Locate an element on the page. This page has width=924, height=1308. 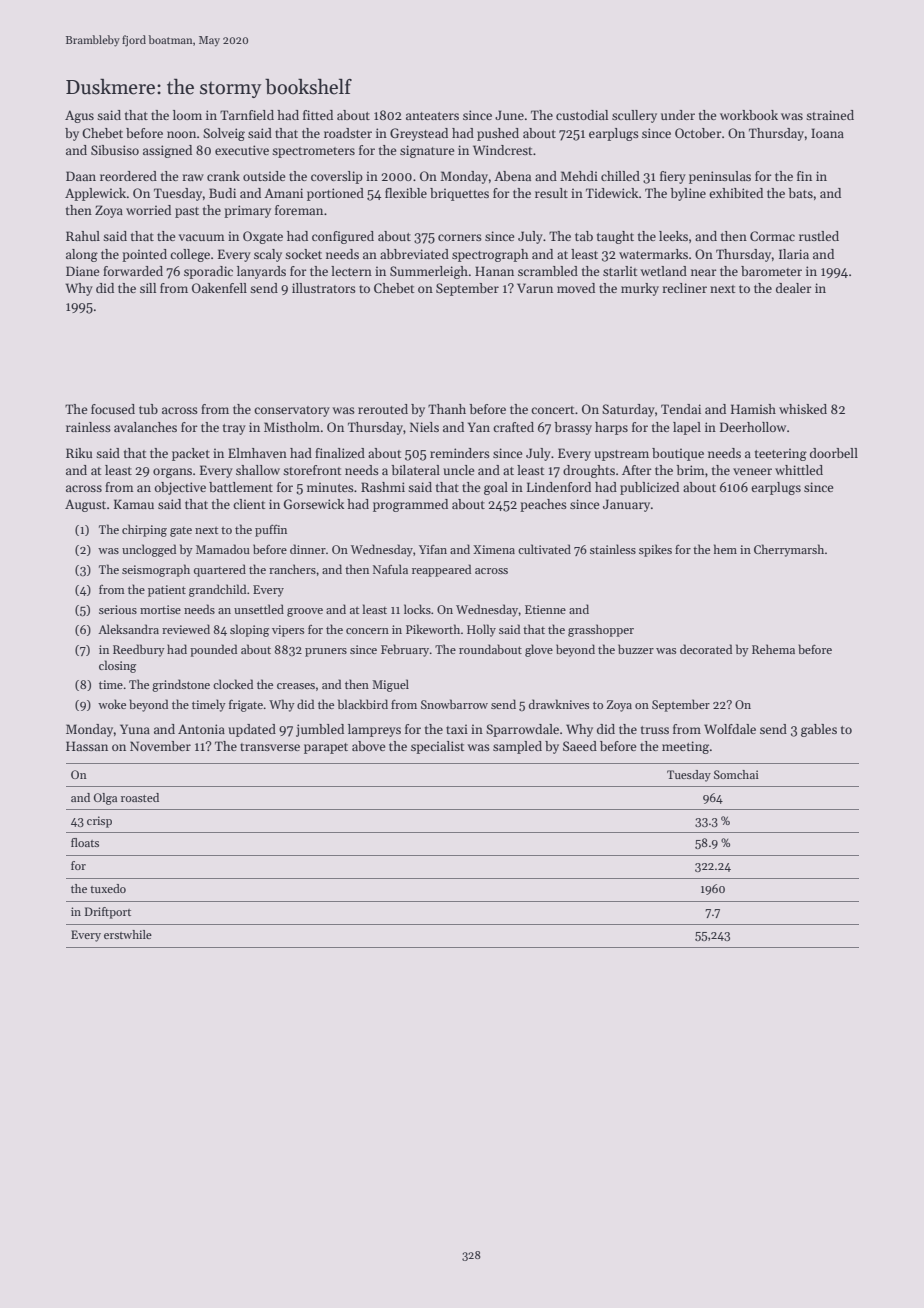
workbook is located at coordinates (749, 115).
